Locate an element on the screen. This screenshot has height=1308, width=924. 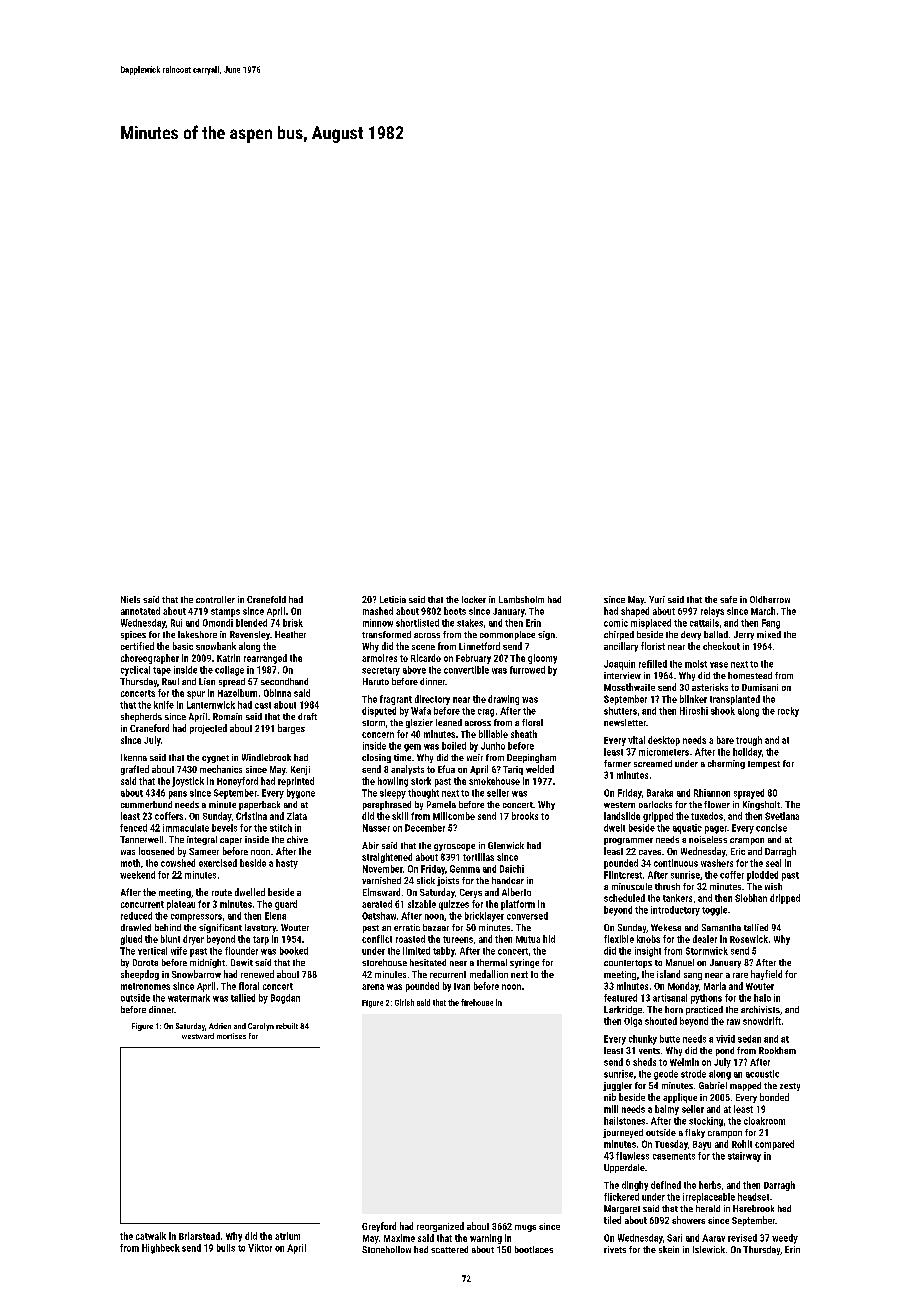
brooks is located at coordinates (525, 816).
